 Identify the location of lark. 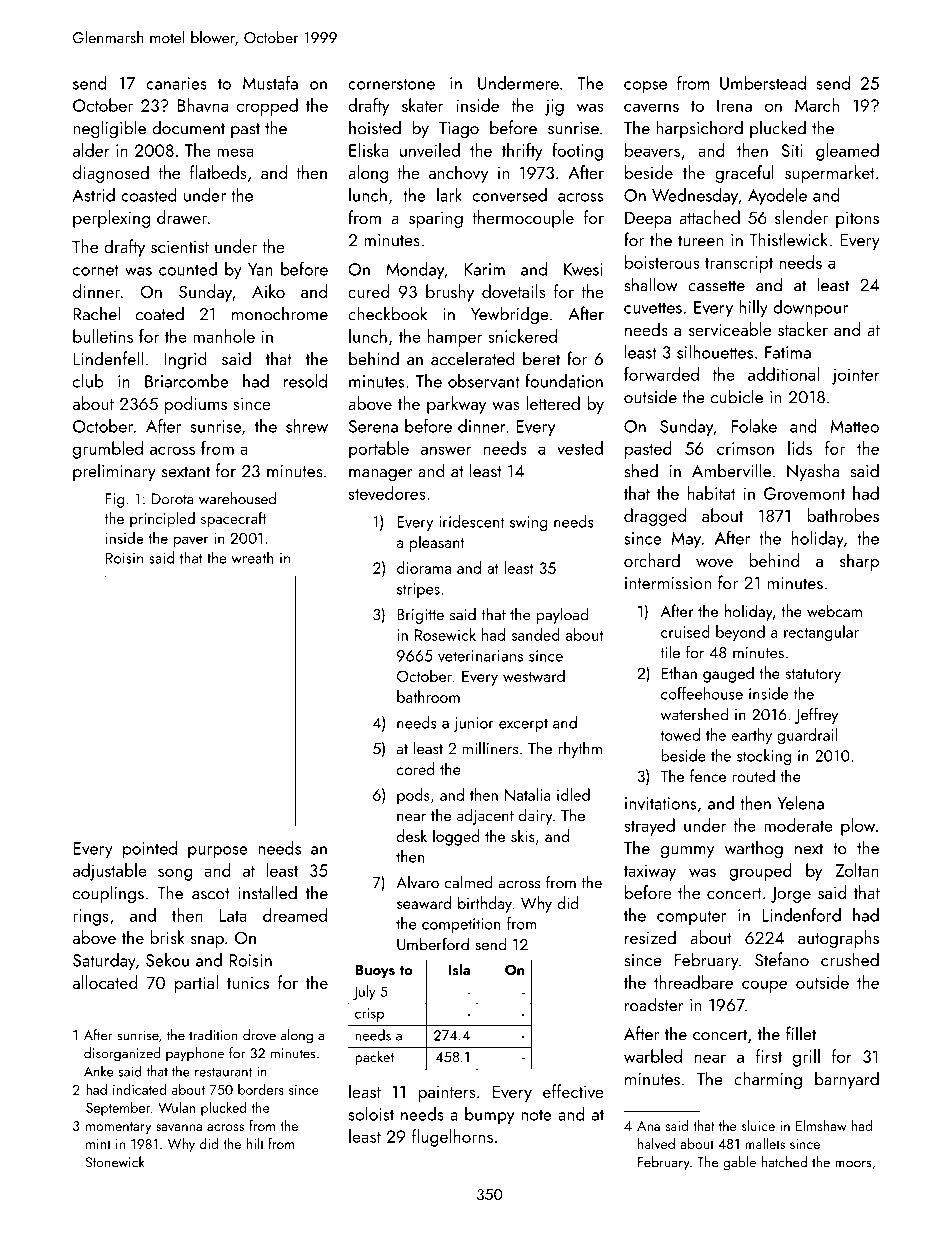
(449, 195).
